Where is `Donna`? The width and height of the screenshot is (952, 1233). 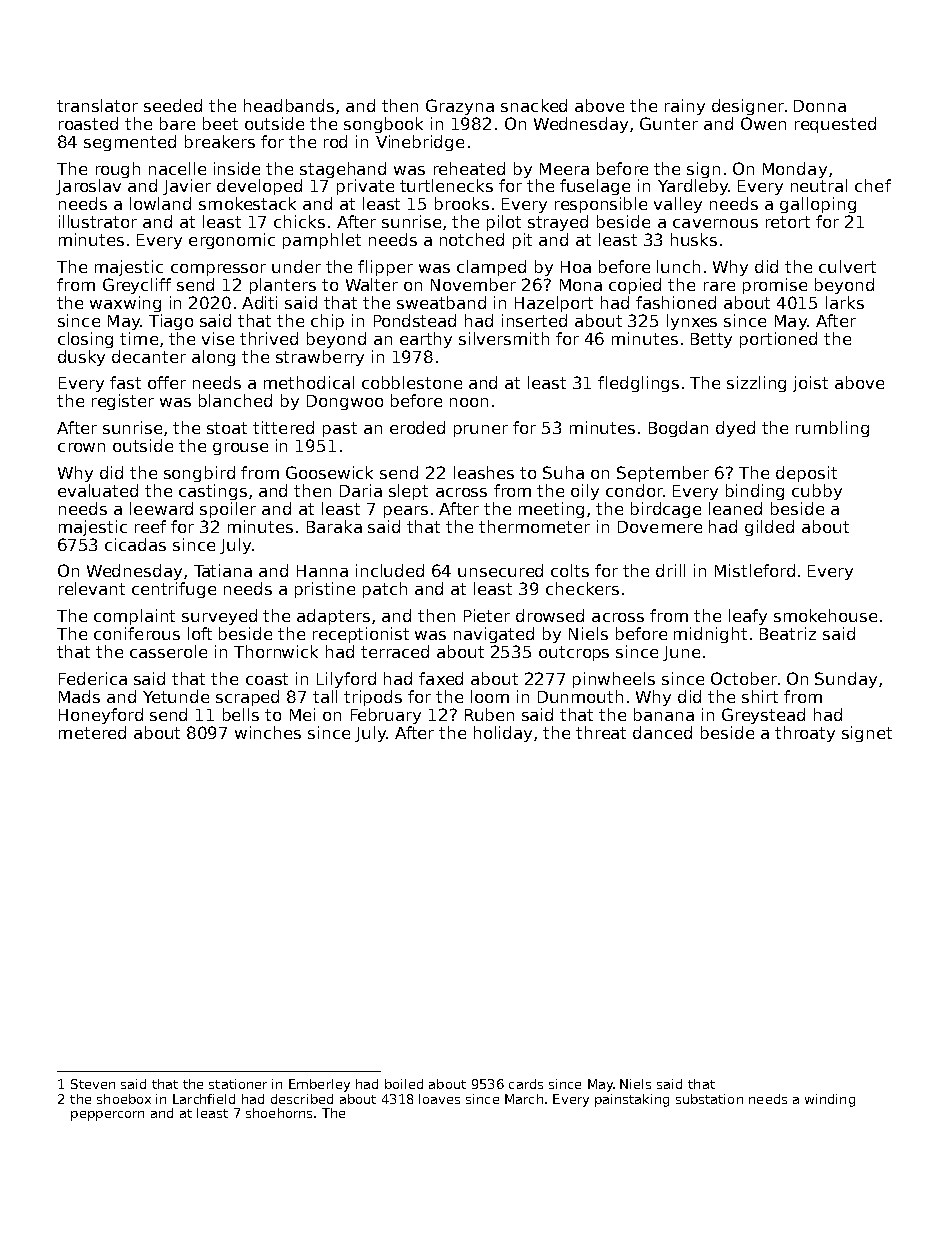
Donna is located at coordinates (820, 106).
